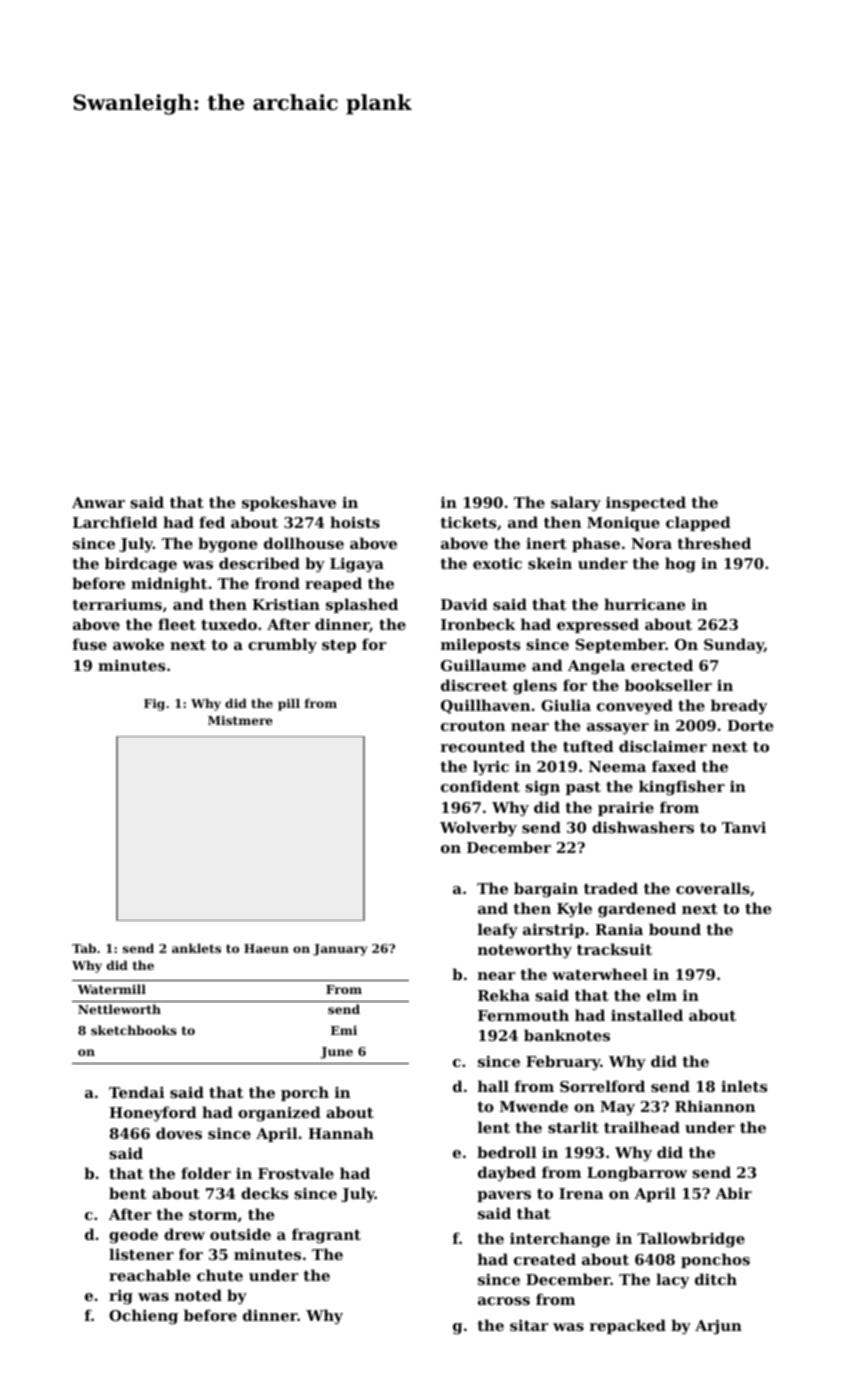 This document has height=1400, width=849. Describe the element at coordinates (507, 1174) in the document. I see `daybed` at that location.
